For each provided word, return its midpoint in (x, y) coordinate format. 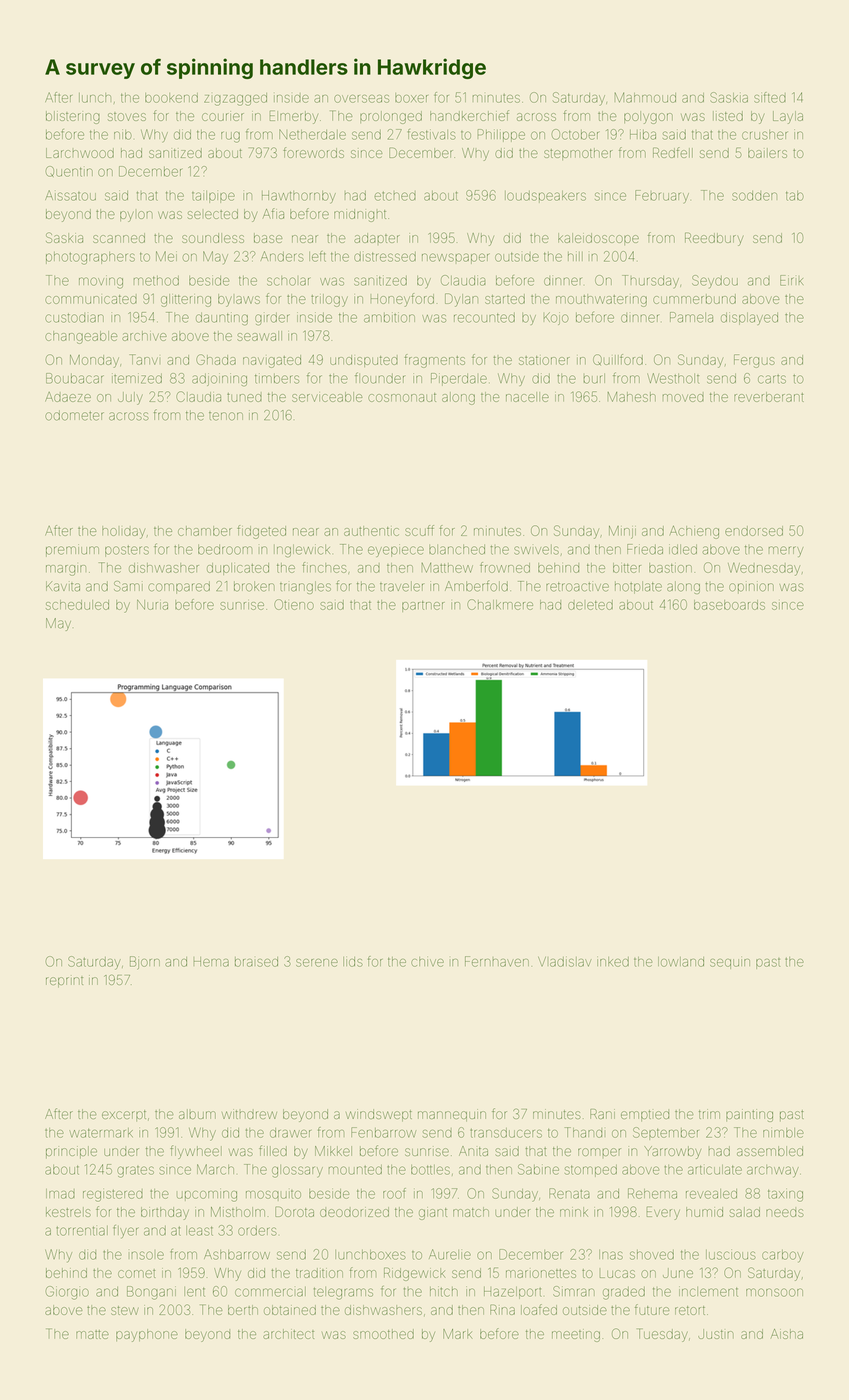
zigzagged (235, 99)
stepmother (578, 154)
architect (288, 1334)
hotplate (638, 587)
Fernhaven (497, 961)
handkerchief (469, 115)
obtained (290, 1310)
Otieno (294, 604)
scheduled (77, 605)
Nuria (152, 605)
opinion (751, 588)
